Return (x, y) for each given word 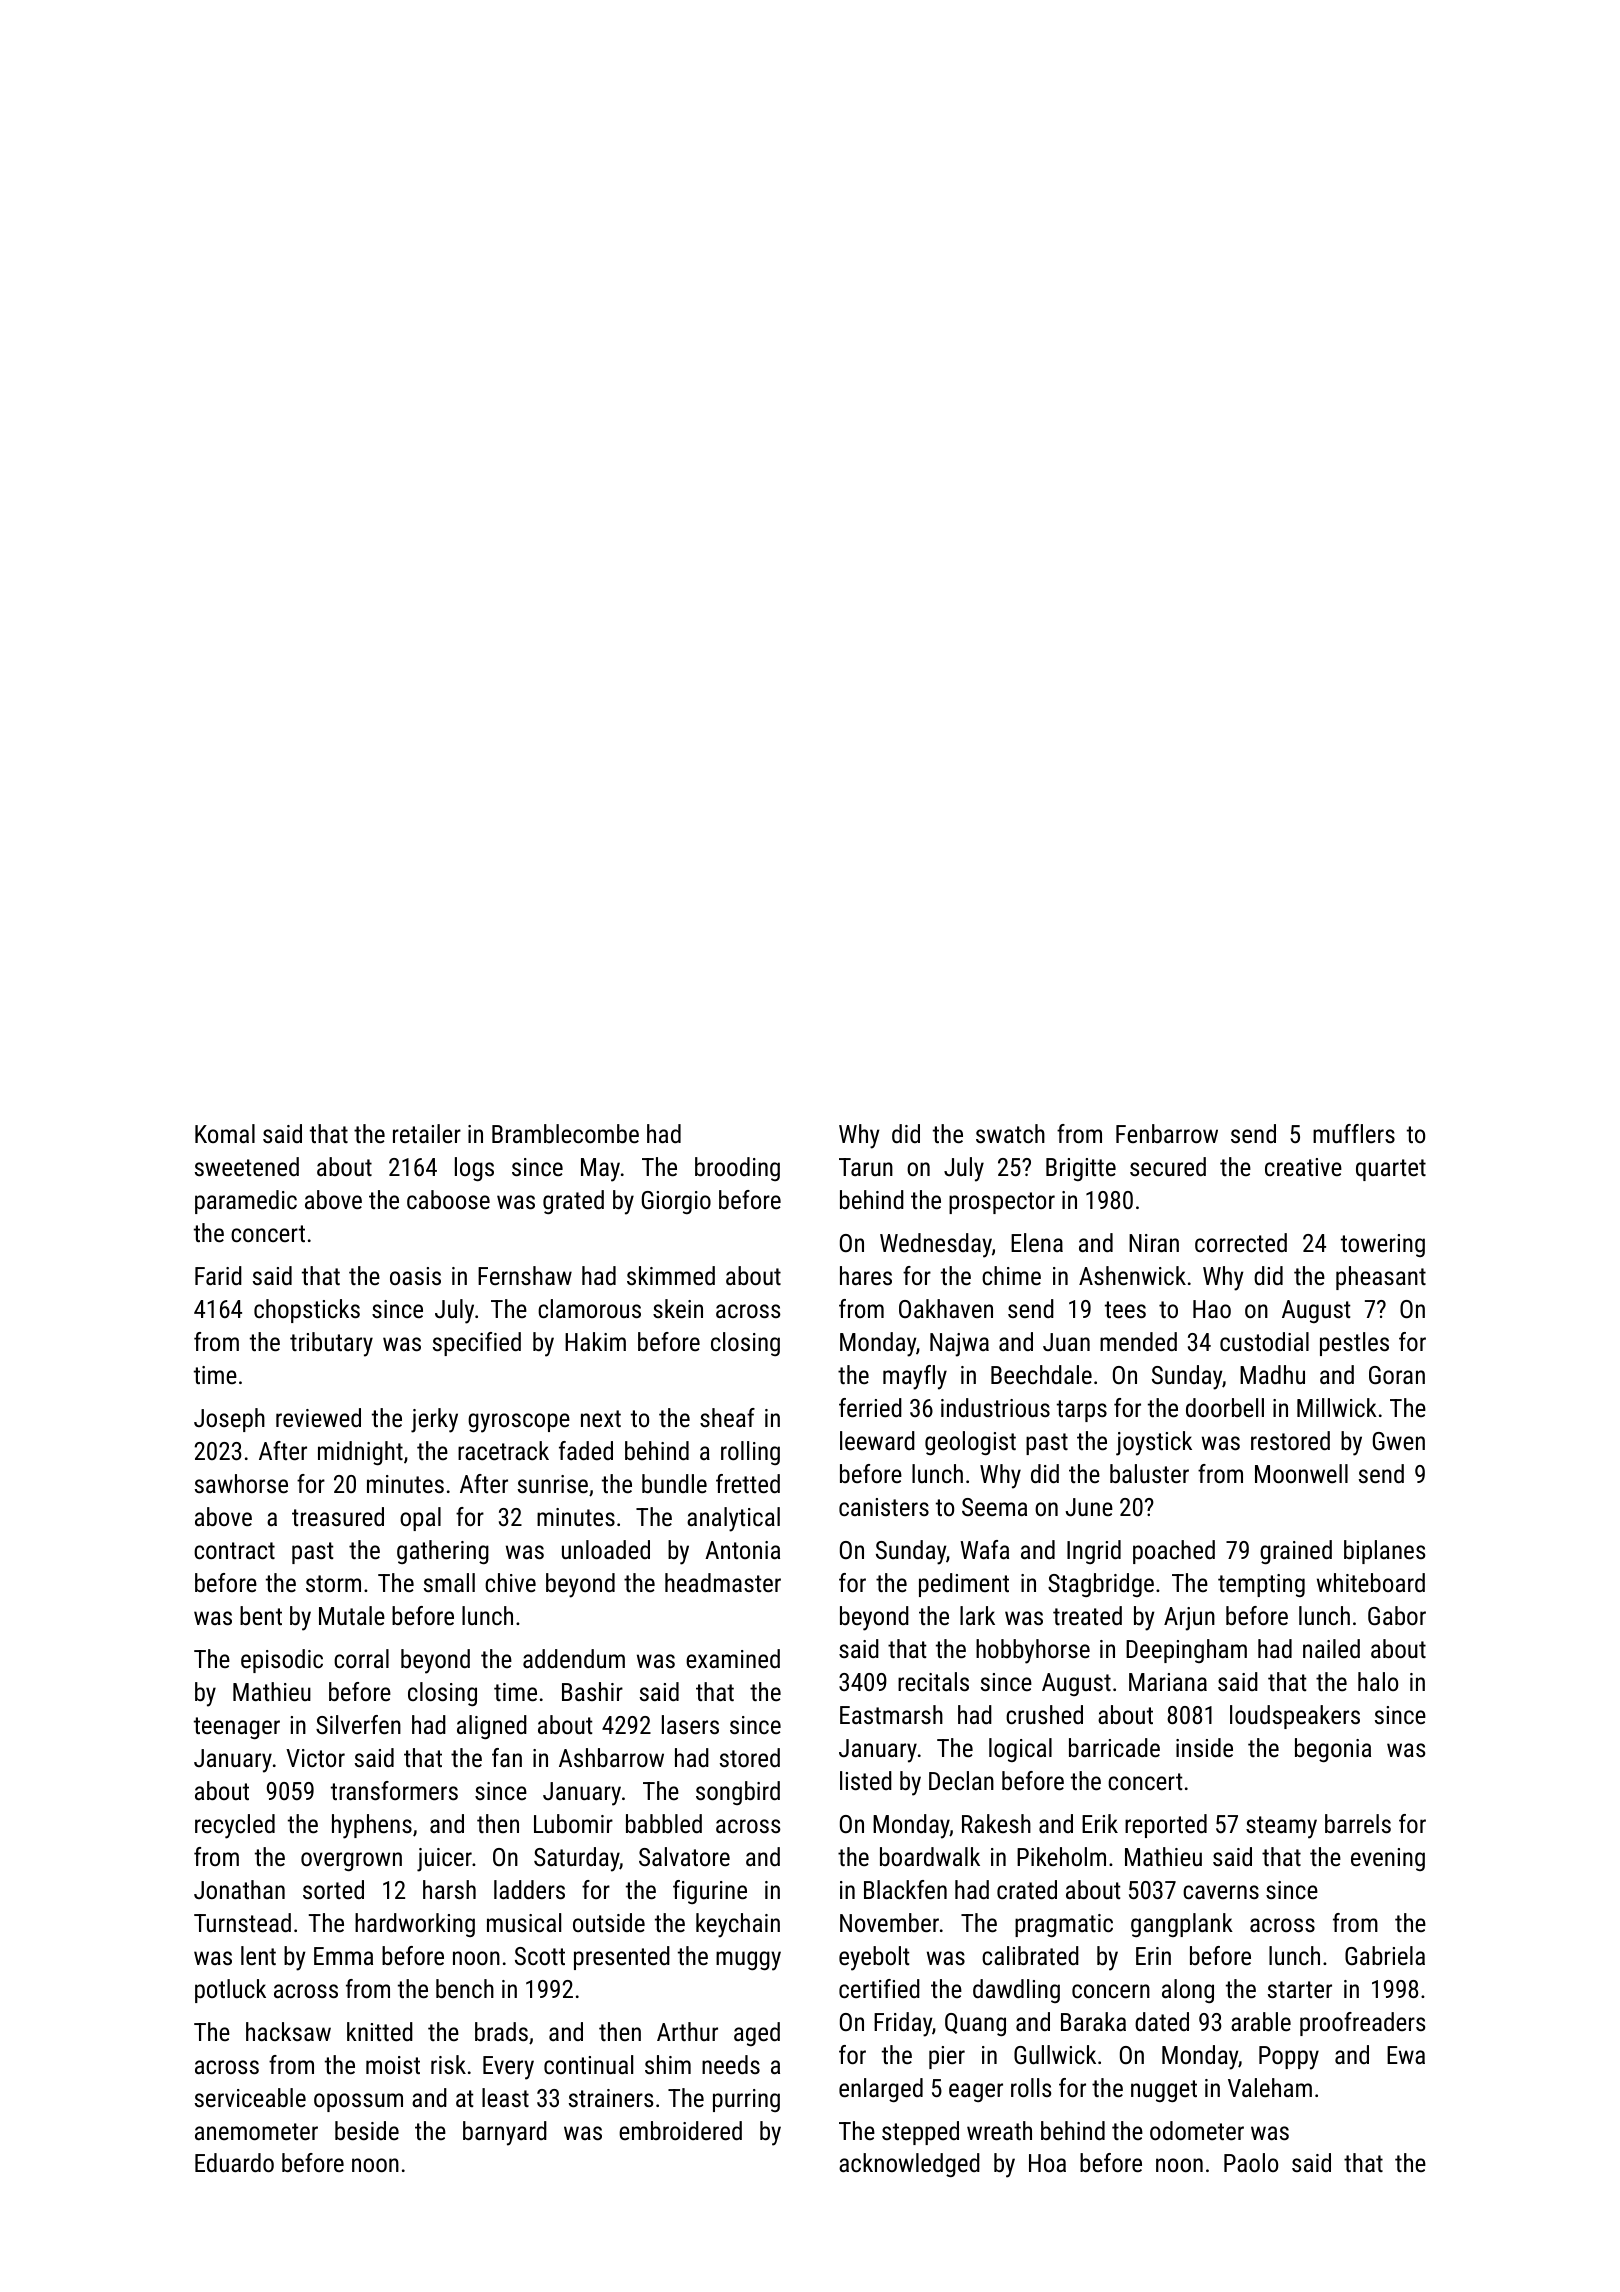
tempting (1261, 1585)
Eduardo (234, 2162)
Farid (218, 1275)
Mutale (352, 1615)
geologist (970, 1443)
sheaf (727, 1417)
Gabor (1397, 1615)
